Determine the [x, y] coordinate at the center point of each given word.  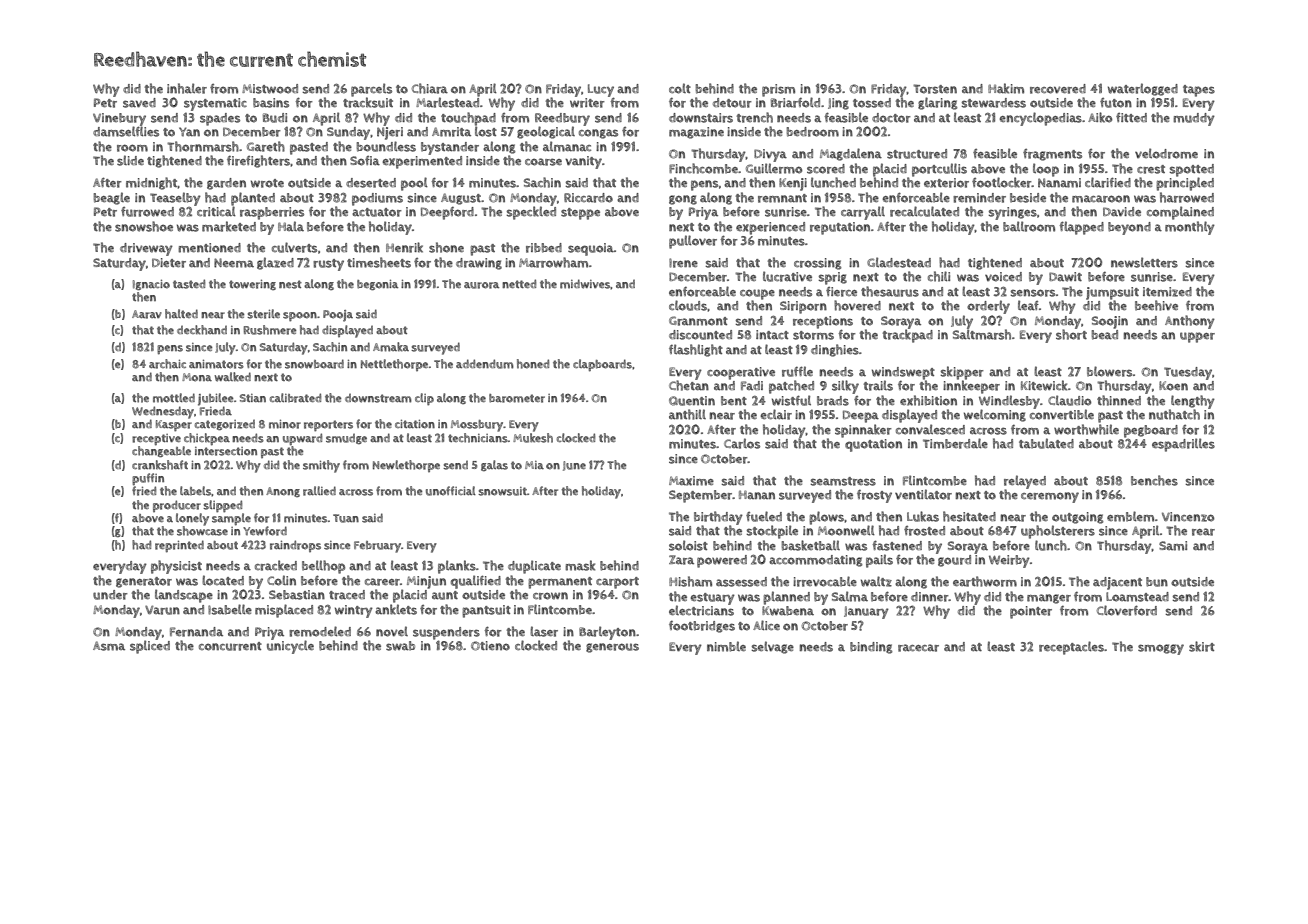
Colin [281, 580]
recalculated [924, 211]
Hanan [757, 494]
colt [680, 88]
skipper [962, 373]
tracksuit [368, 102]
